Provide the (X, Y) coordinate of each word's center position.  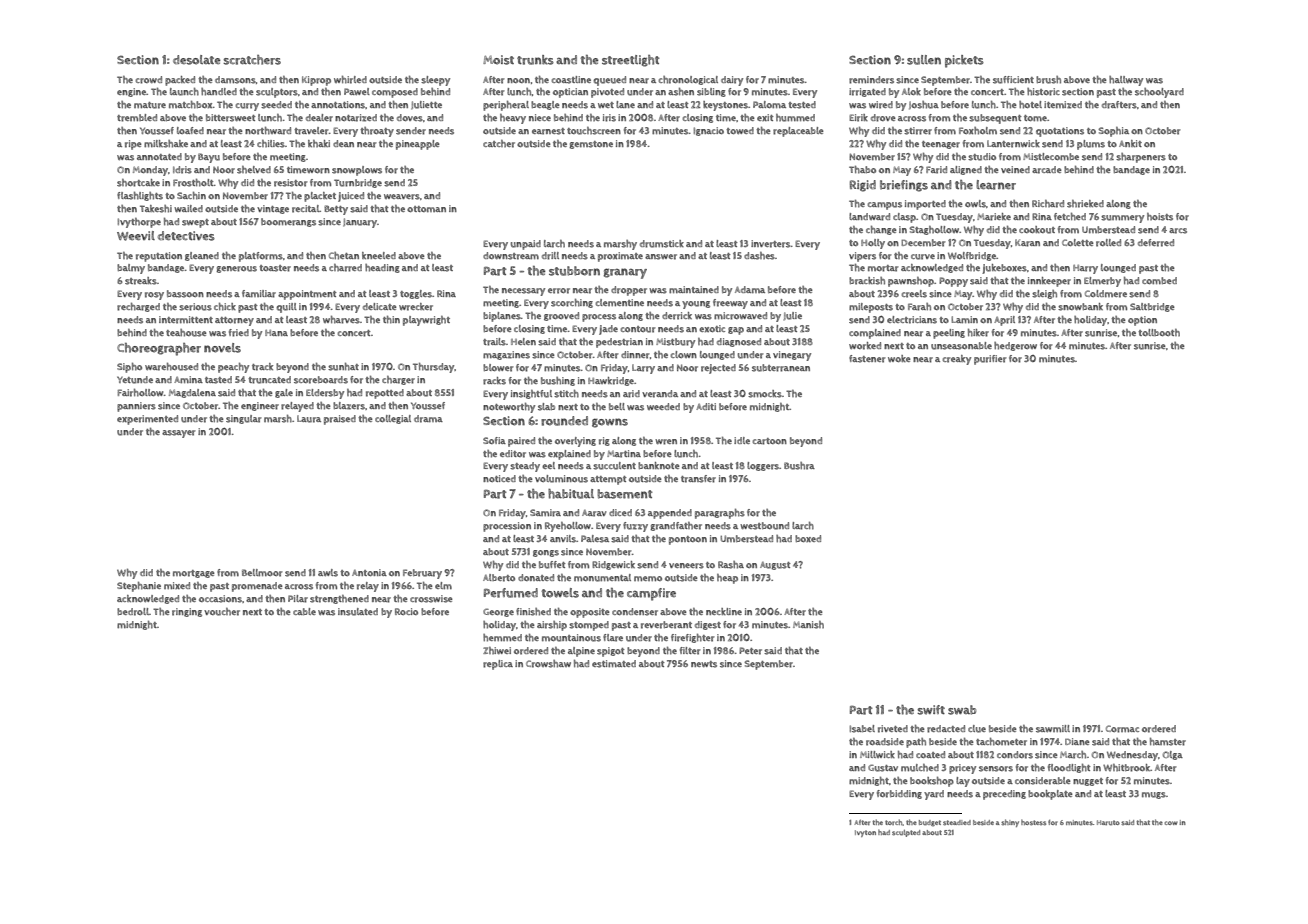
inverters (771, 244)
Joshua (924, 105)
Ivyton (865, 833)
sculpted (906, 833)
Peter (750, 651)
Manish (808, 625)
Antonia (369, 572)
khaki (319, 143)
